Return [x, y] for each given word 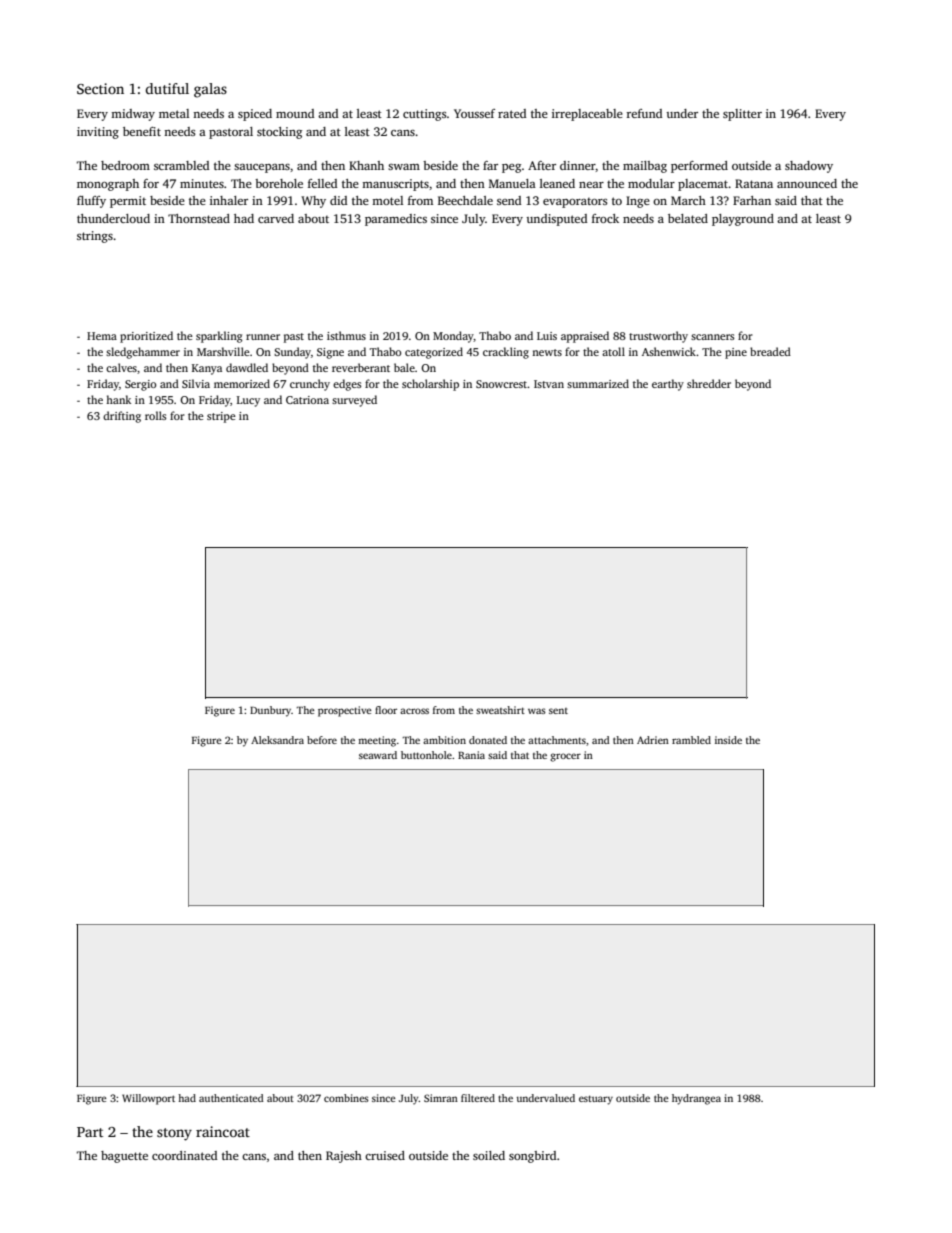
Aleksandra [277, 740]
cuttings [425, 115]
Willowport [148, 1099]
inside [728, 740]
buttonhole [426, 755]
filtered [478, 1098]
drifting [122, 417]
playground [743, 220]
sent [558, 711]
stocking [279, 133]
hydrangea [696, 1099]
